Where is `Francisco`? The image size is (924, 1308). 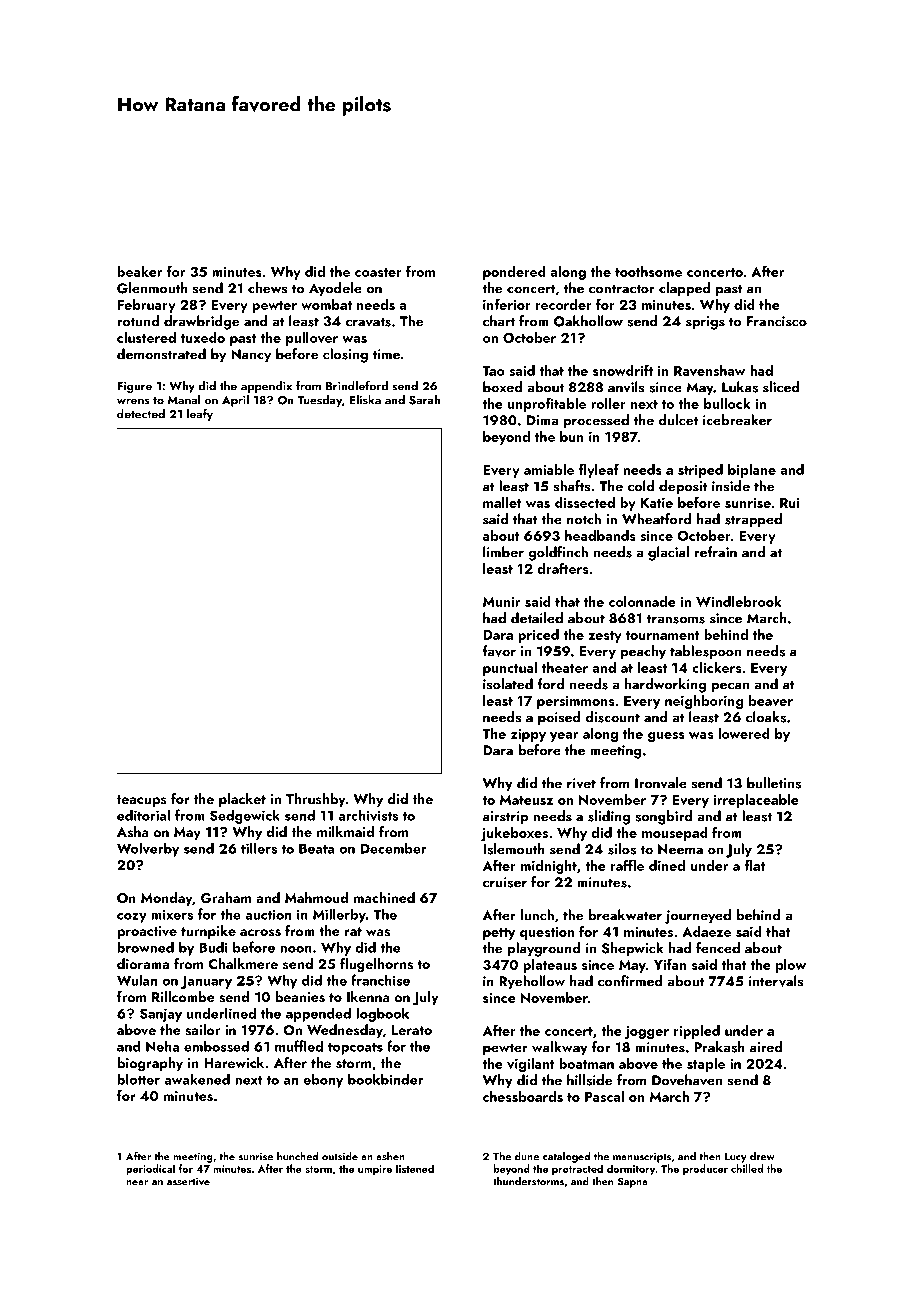 Francisco is located at coordinates (777, 321).
